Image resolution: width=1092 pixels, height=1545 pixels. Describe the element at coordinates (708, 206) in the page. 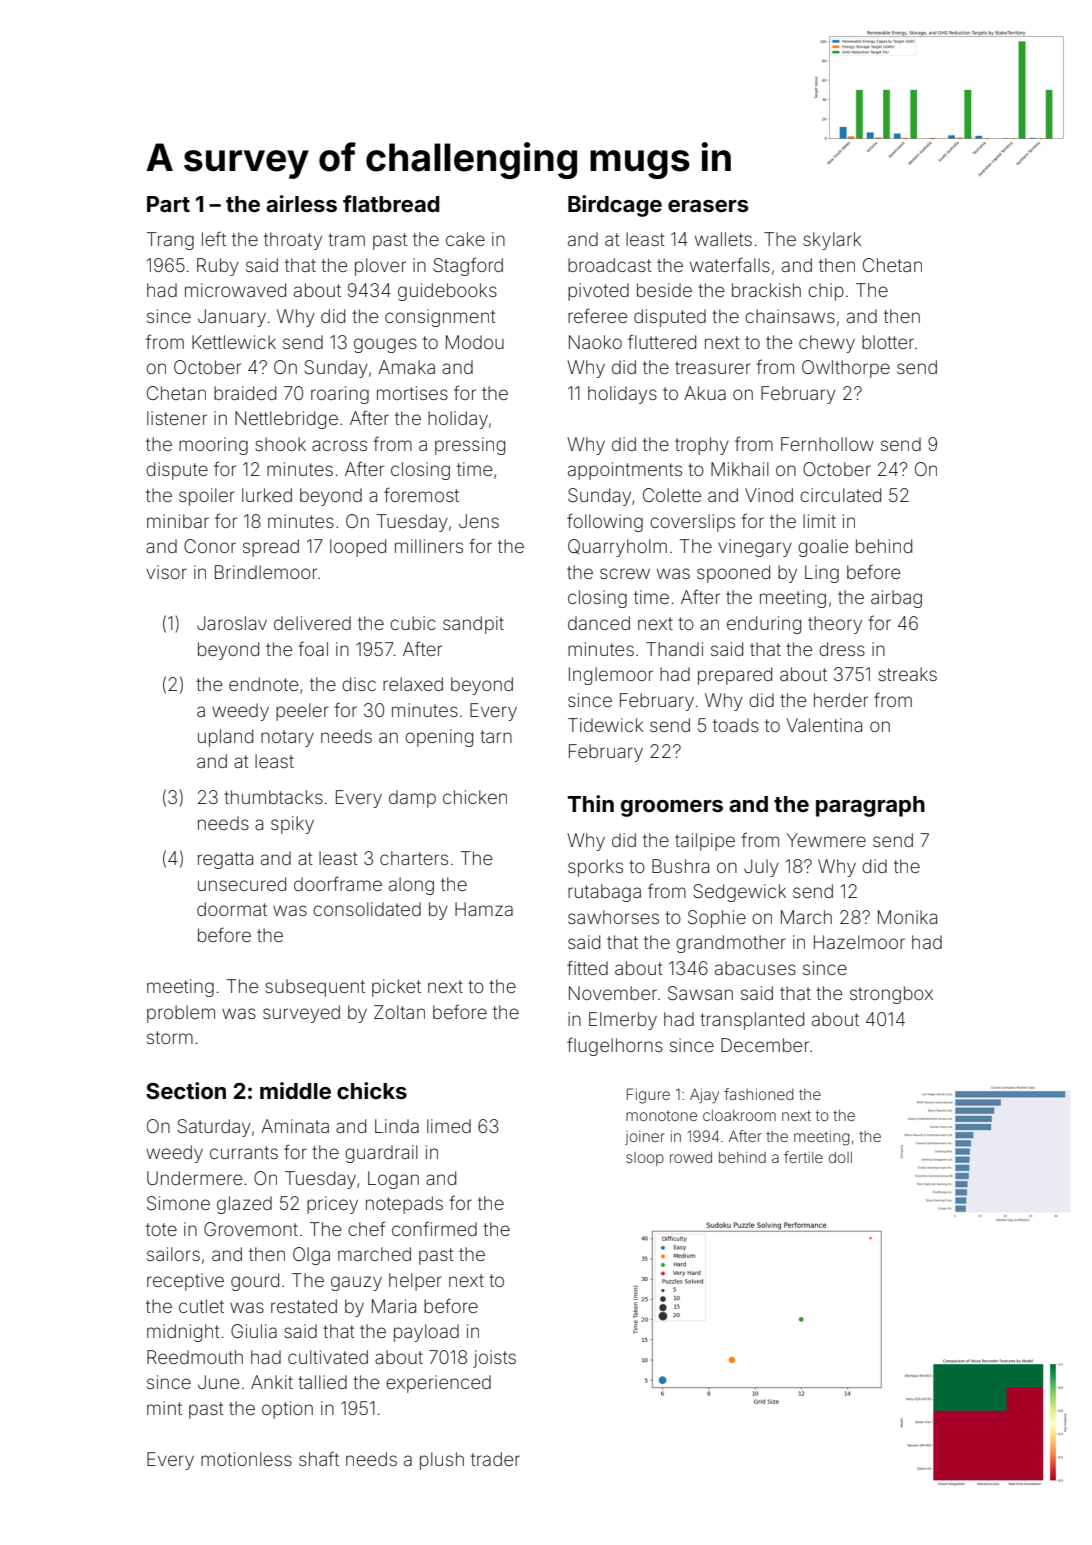

I see `erasers` at that location.
